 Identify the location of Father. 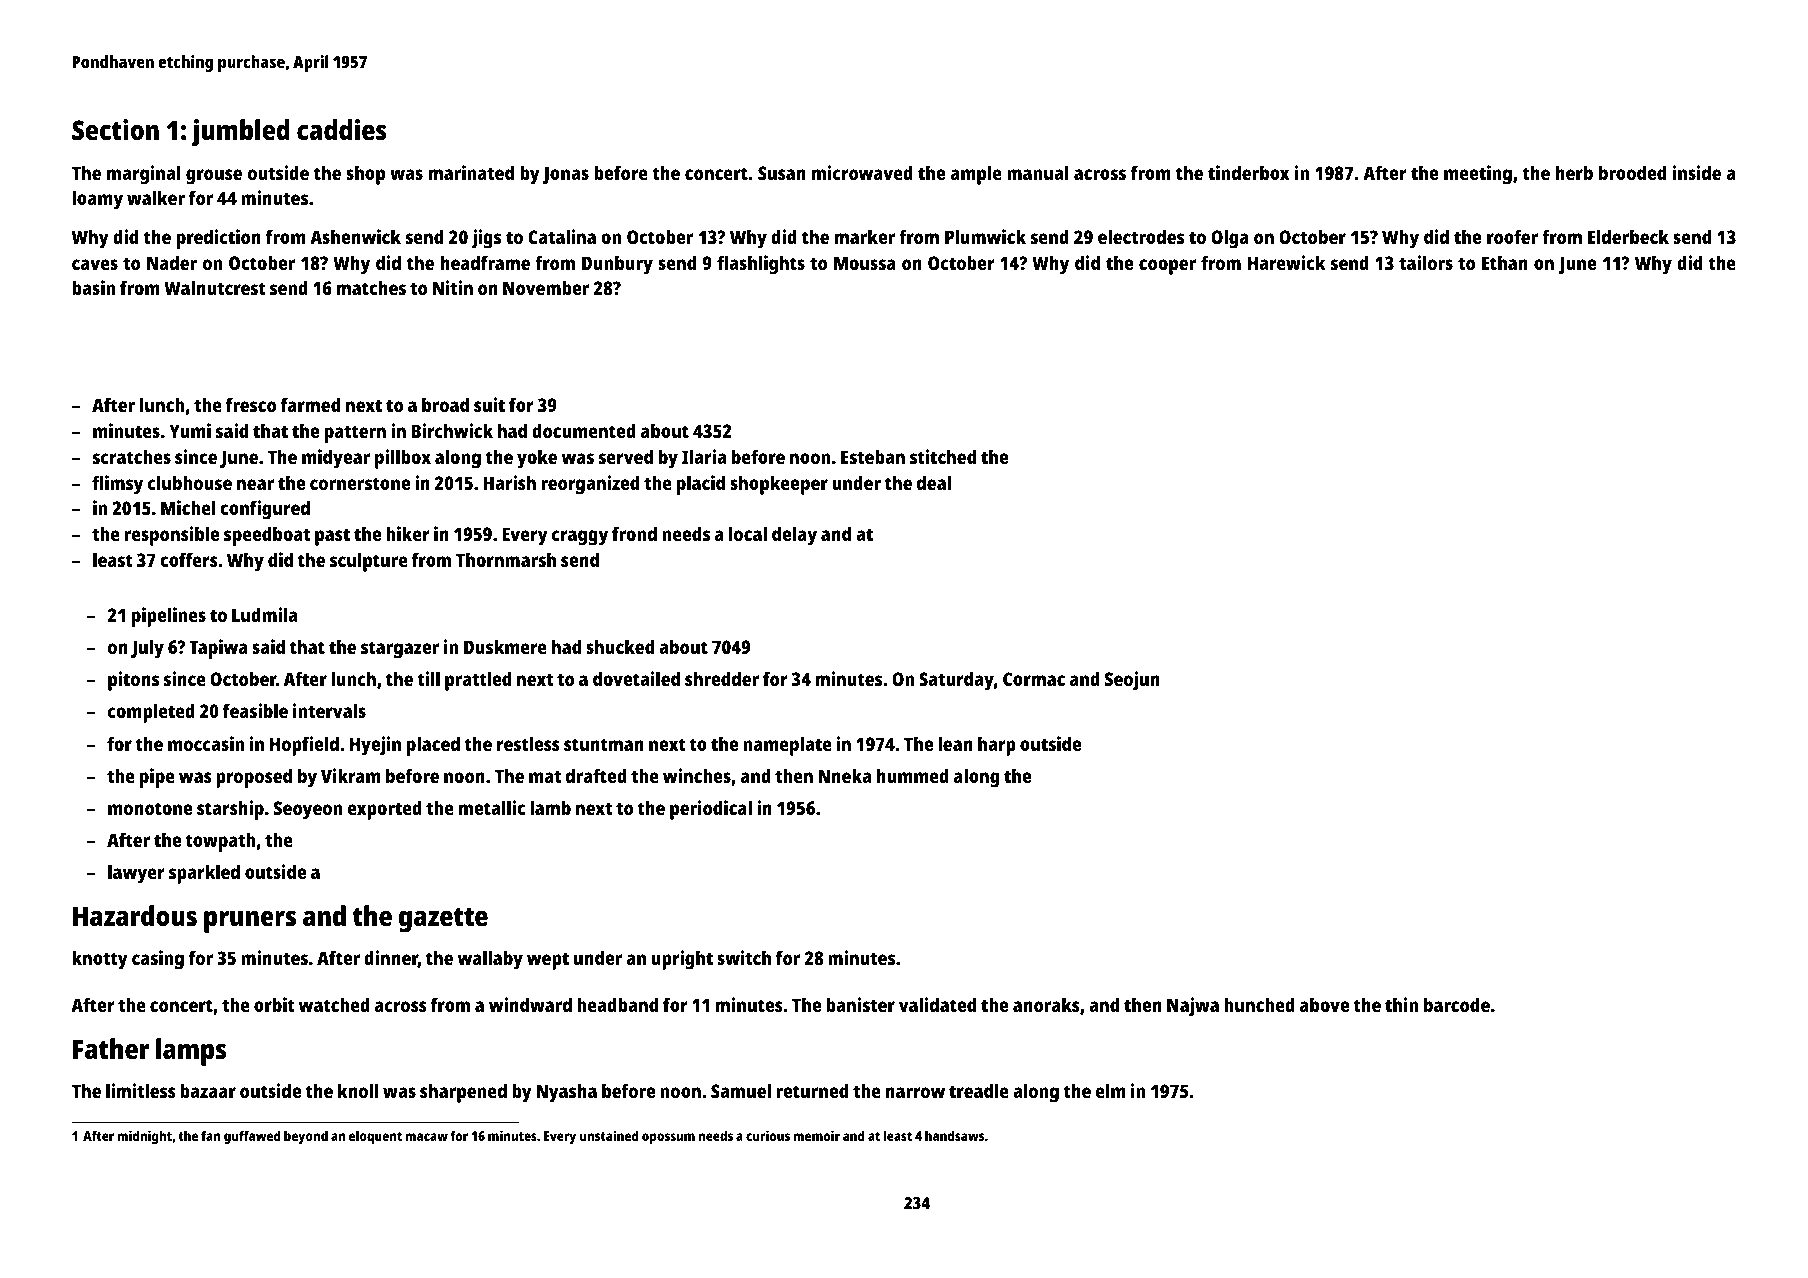
(111, 1048).
